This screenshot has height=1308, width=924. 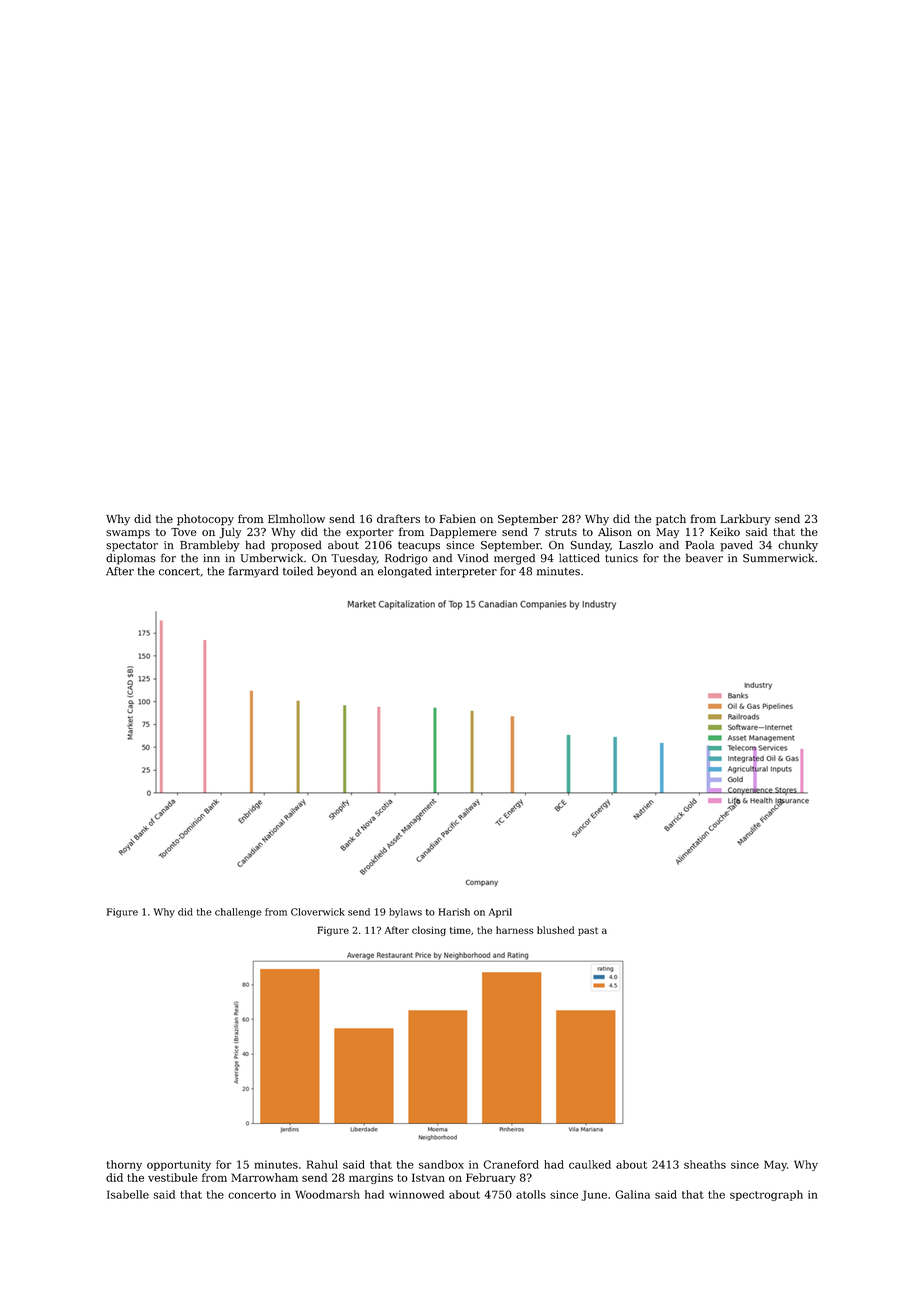 What do you see at coordinates (457, 518) in the screenshot?
I see `Fabien` at bounding box center [457, 518].
